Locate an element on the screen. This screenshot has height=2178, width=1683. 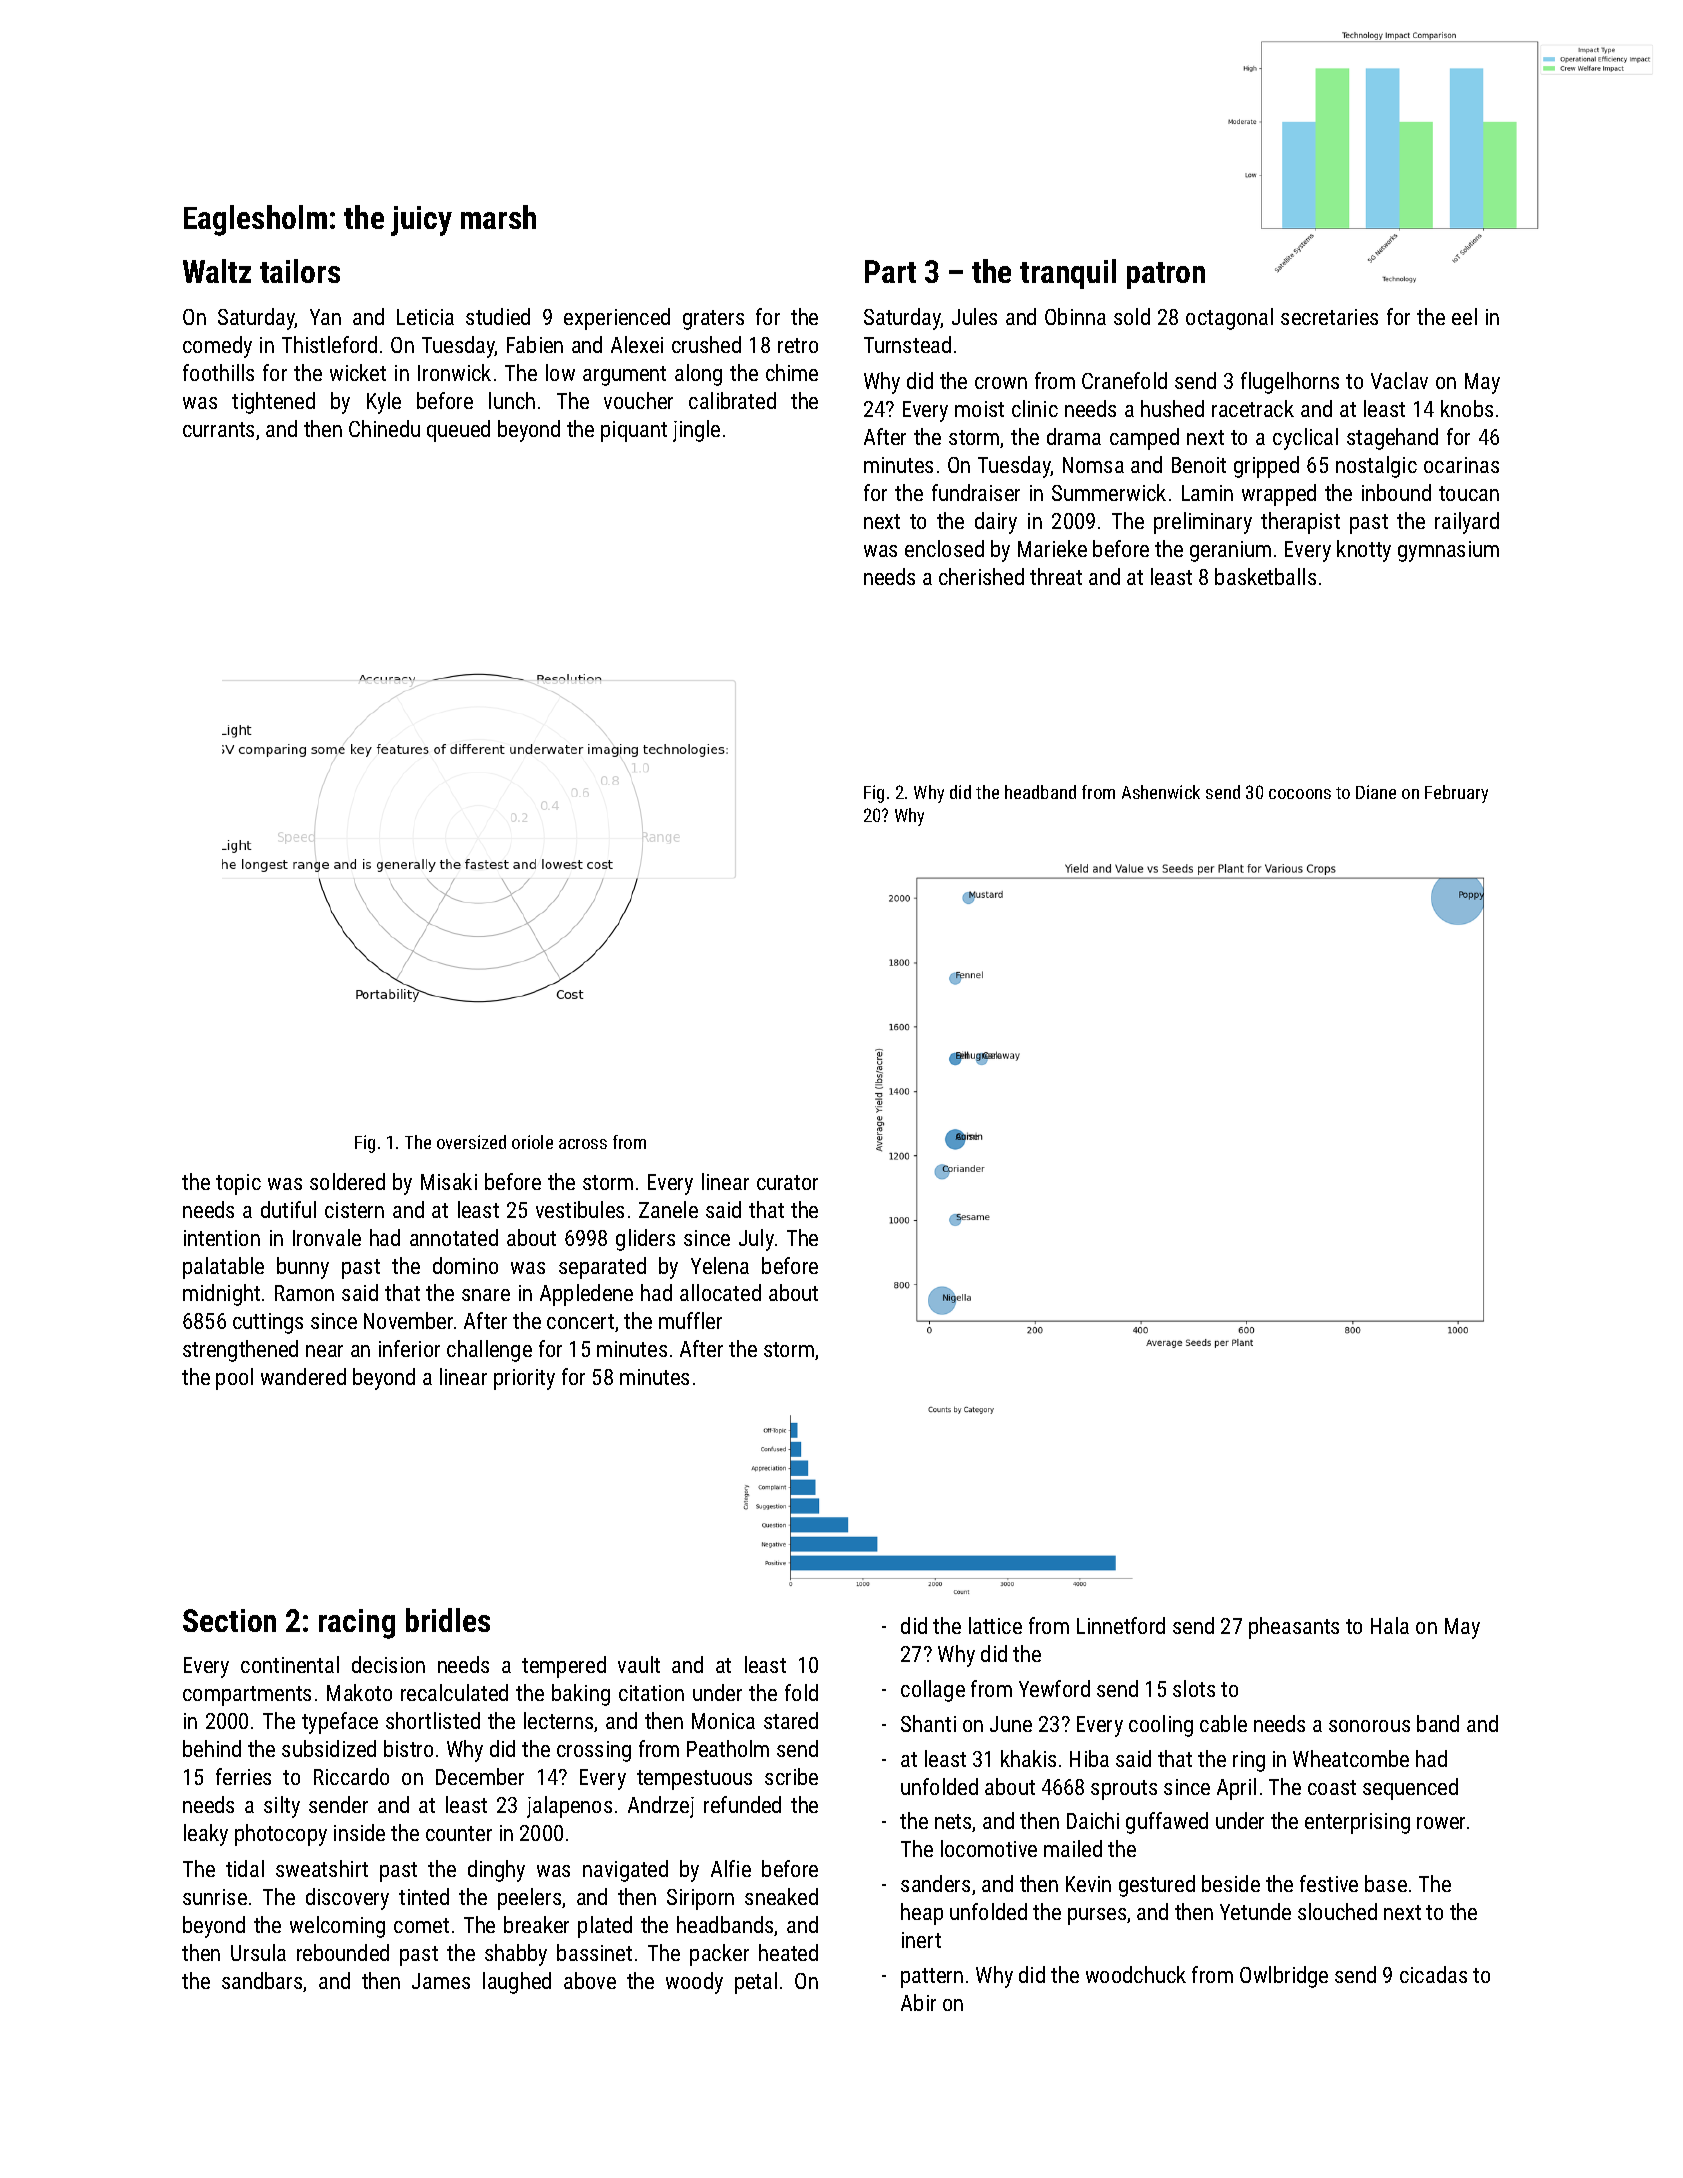
ferries is located at coordinates (243, 1776).
